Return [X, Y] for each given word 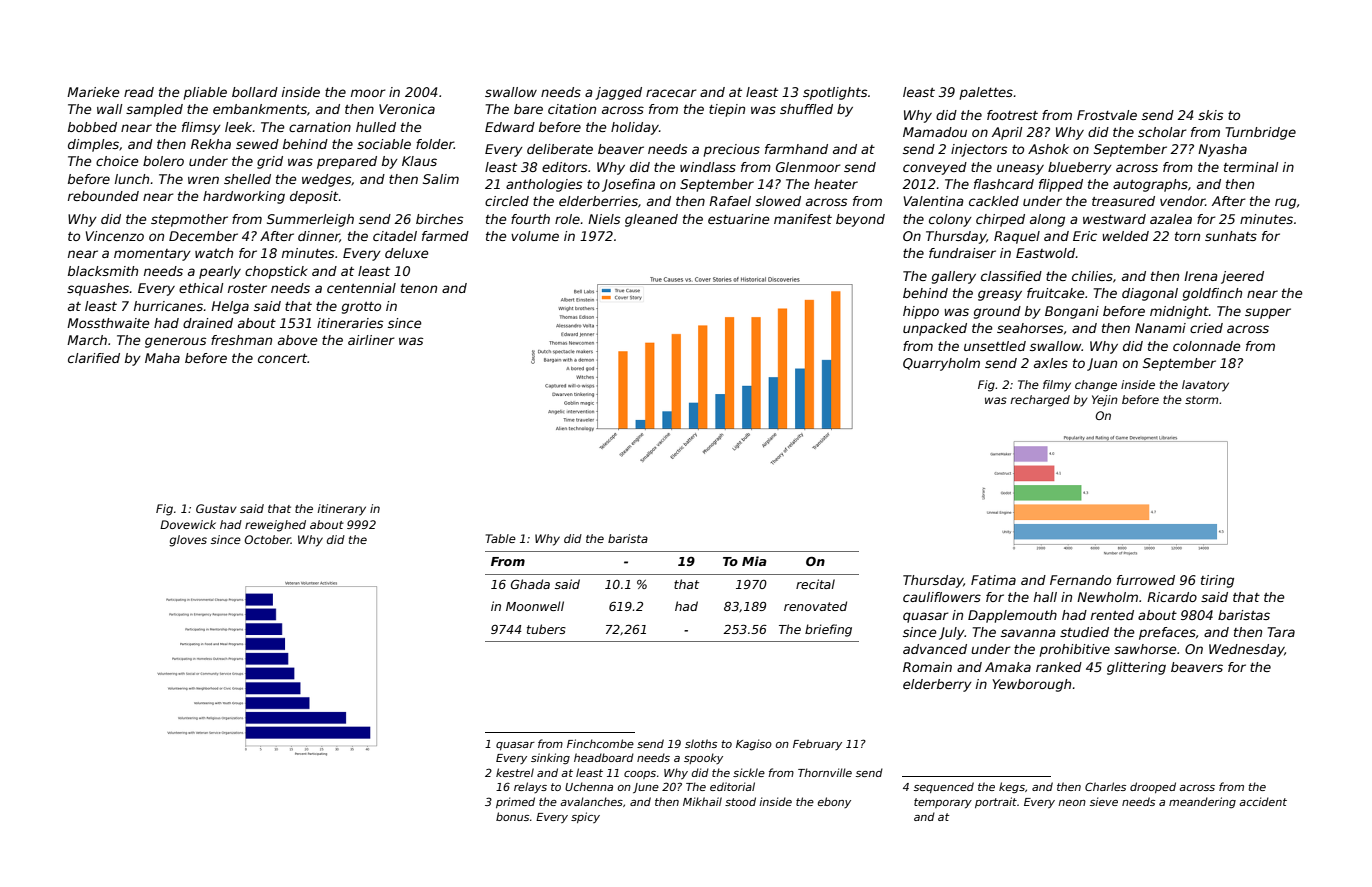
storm [1201, 400]
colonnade [1207, 346]
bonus [512, 816]
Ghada [530, 584]
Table [501, 538]
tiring [1217, 581]
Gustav [216, 508]
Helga [230, 307]
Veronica [407, 109]
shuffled [806, 109]
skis [1210, 115]
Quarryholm [941, 364]
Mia [754, 561]
